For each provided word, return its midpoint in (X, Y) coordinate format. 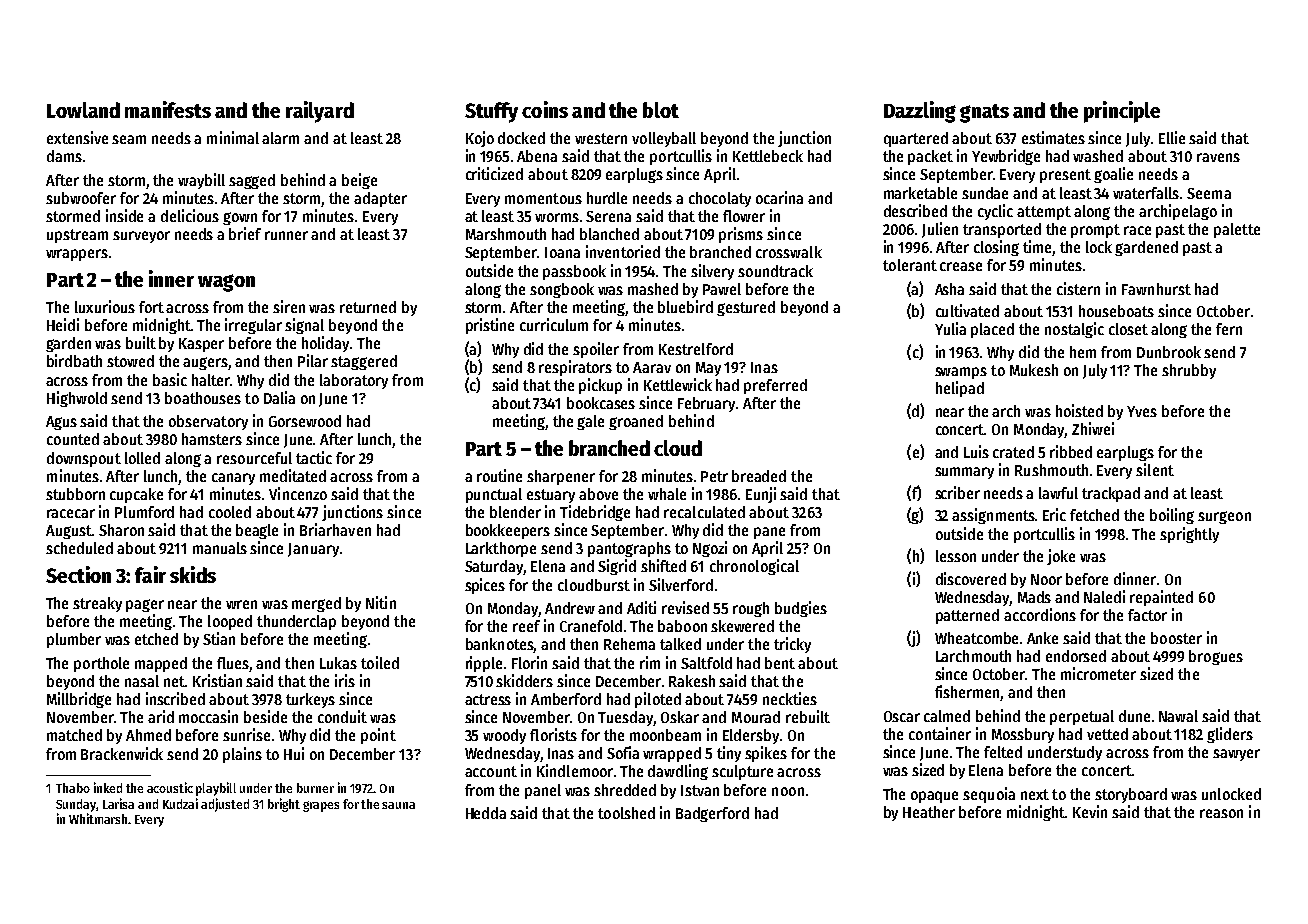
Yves (1142, 411)
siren (289, 306)
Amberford (566, 699)
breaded (759, 476)
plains (242, 755)
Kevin (1090, 811)
